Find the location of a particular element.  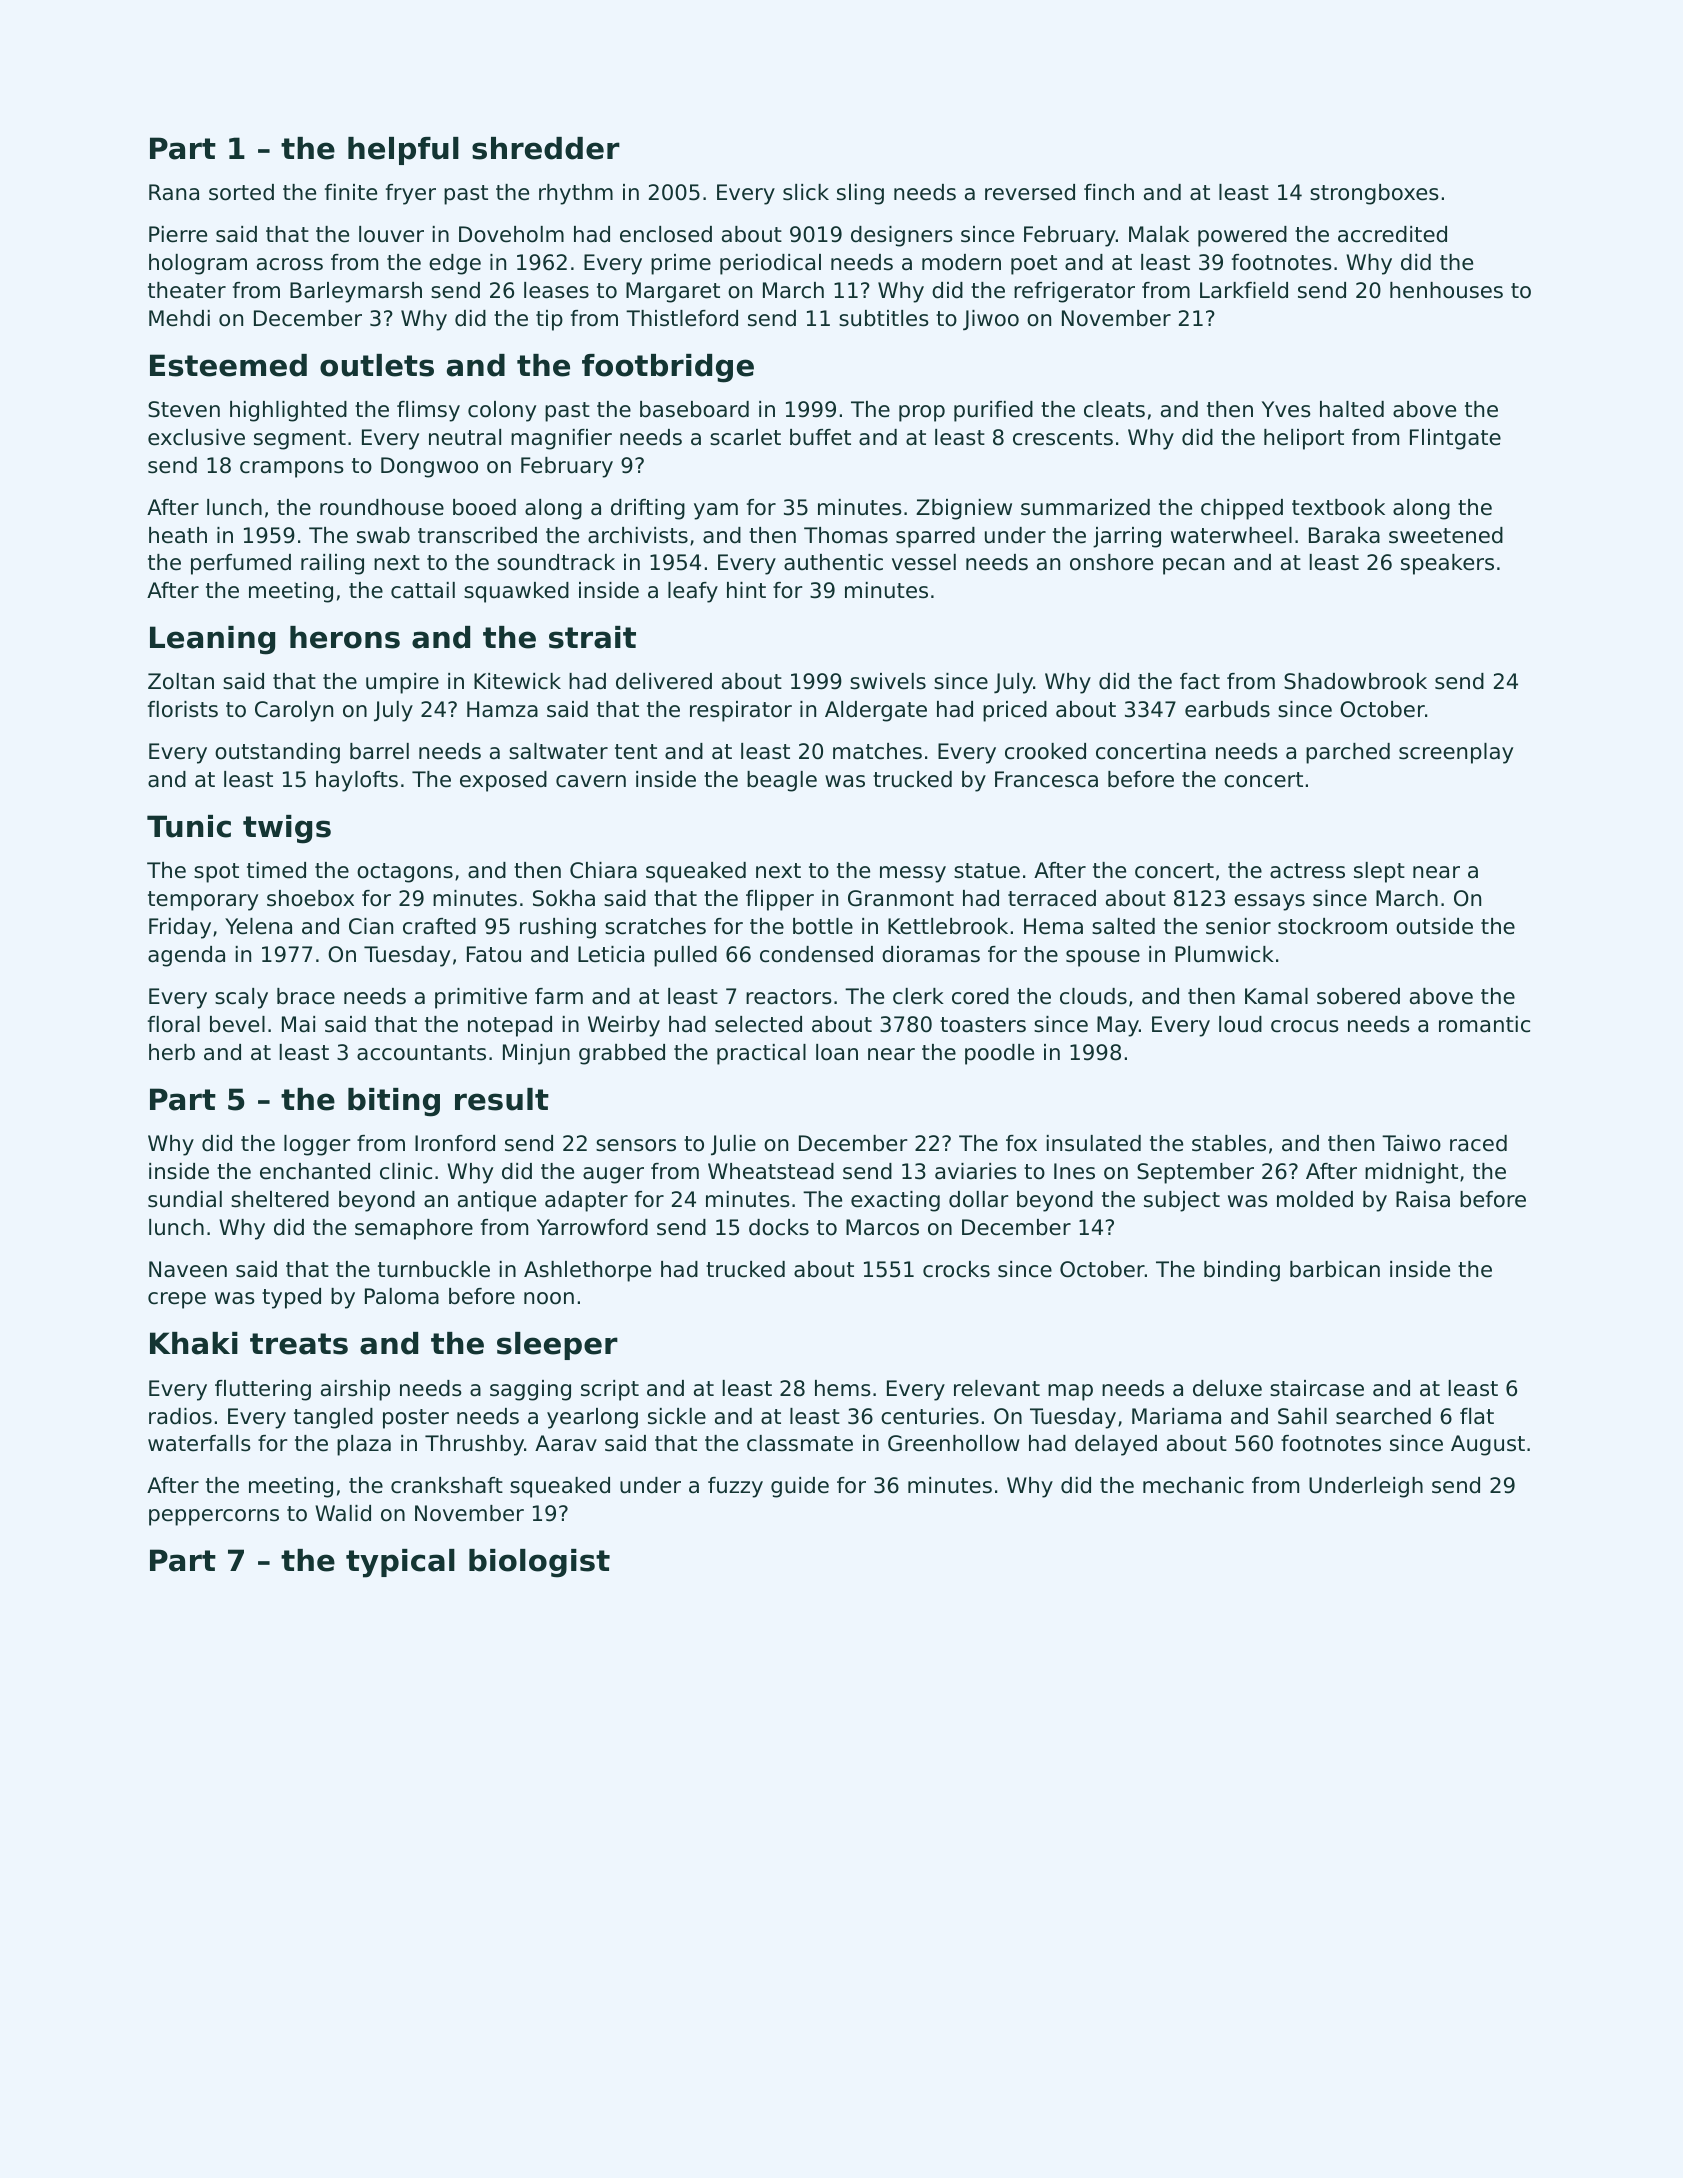

modern is located at coordinates (961, 262).
